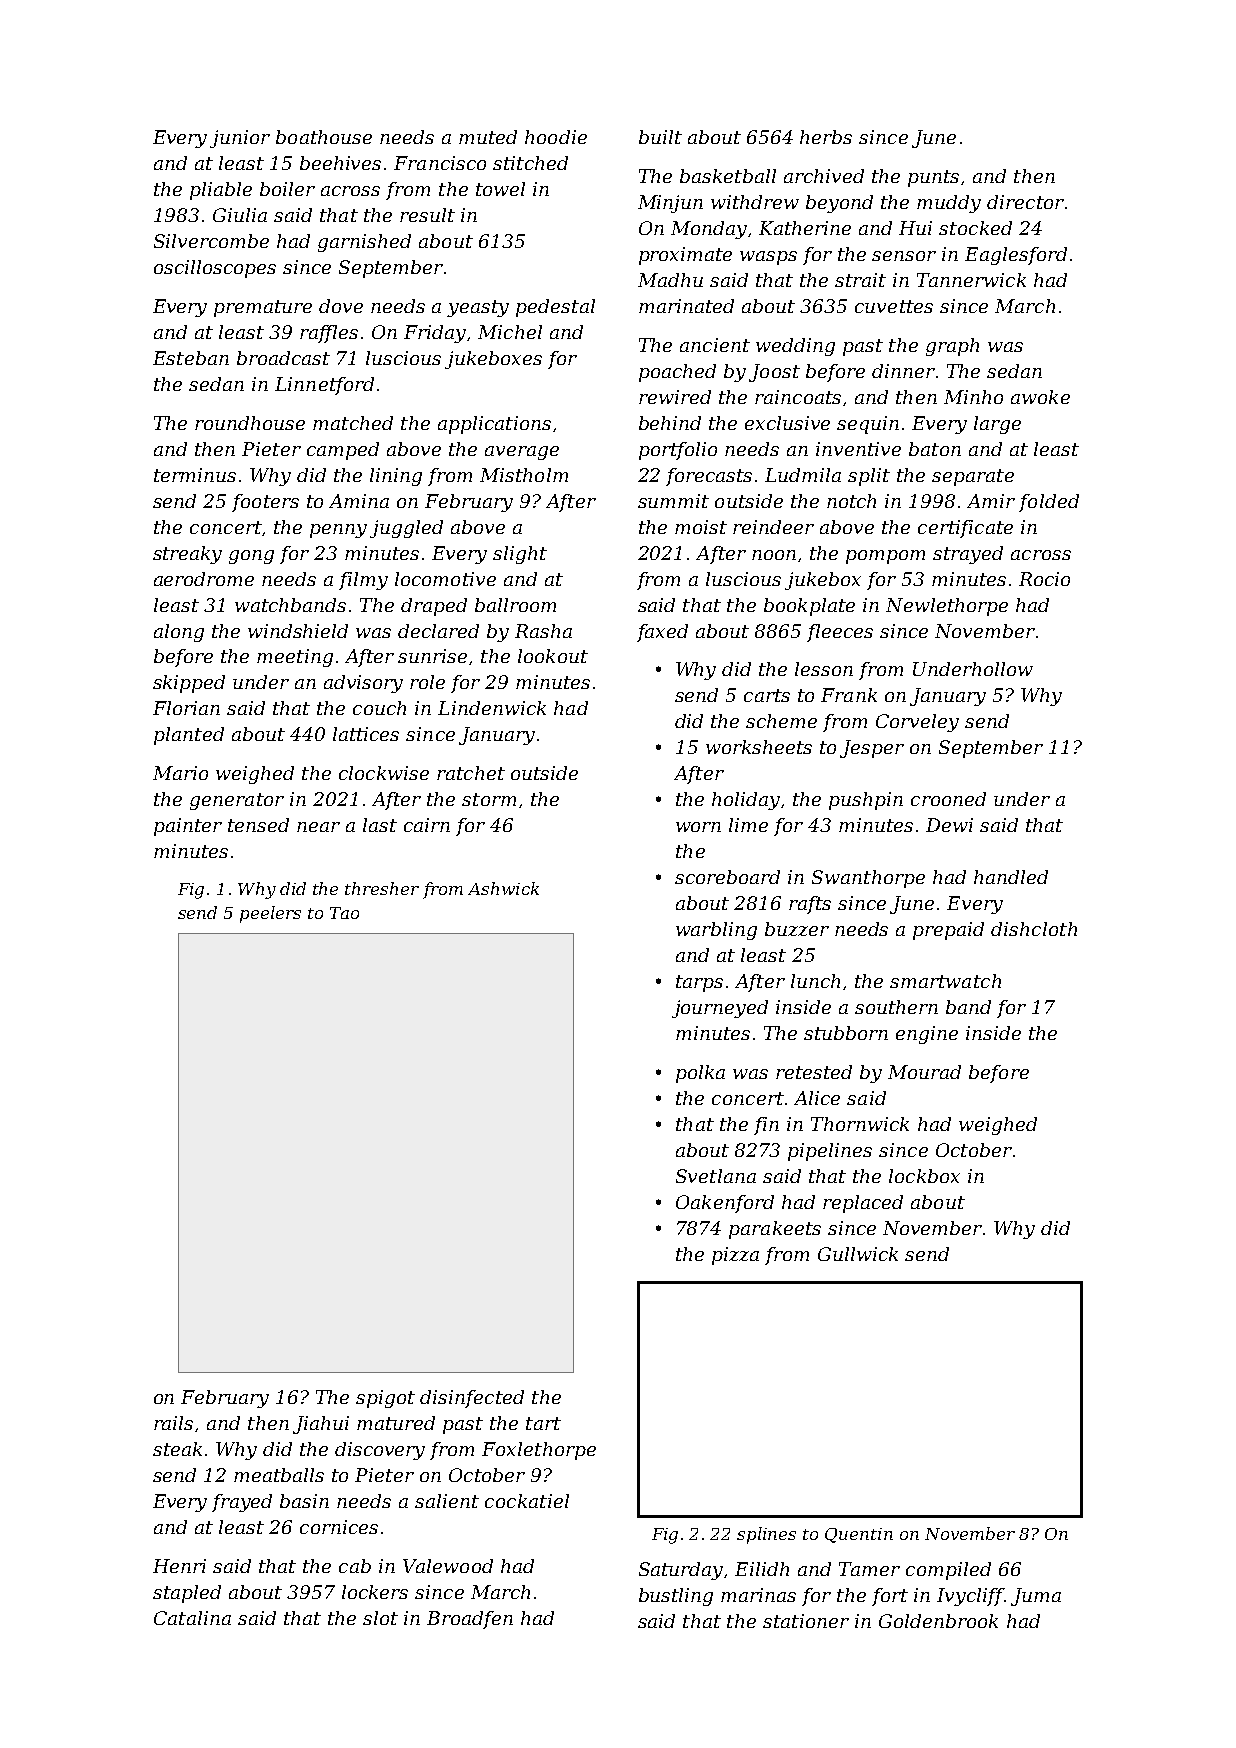  What do you see at coordinates (380, 1618) in the image?
I see `slot` at bounding box center [380, 1618].
